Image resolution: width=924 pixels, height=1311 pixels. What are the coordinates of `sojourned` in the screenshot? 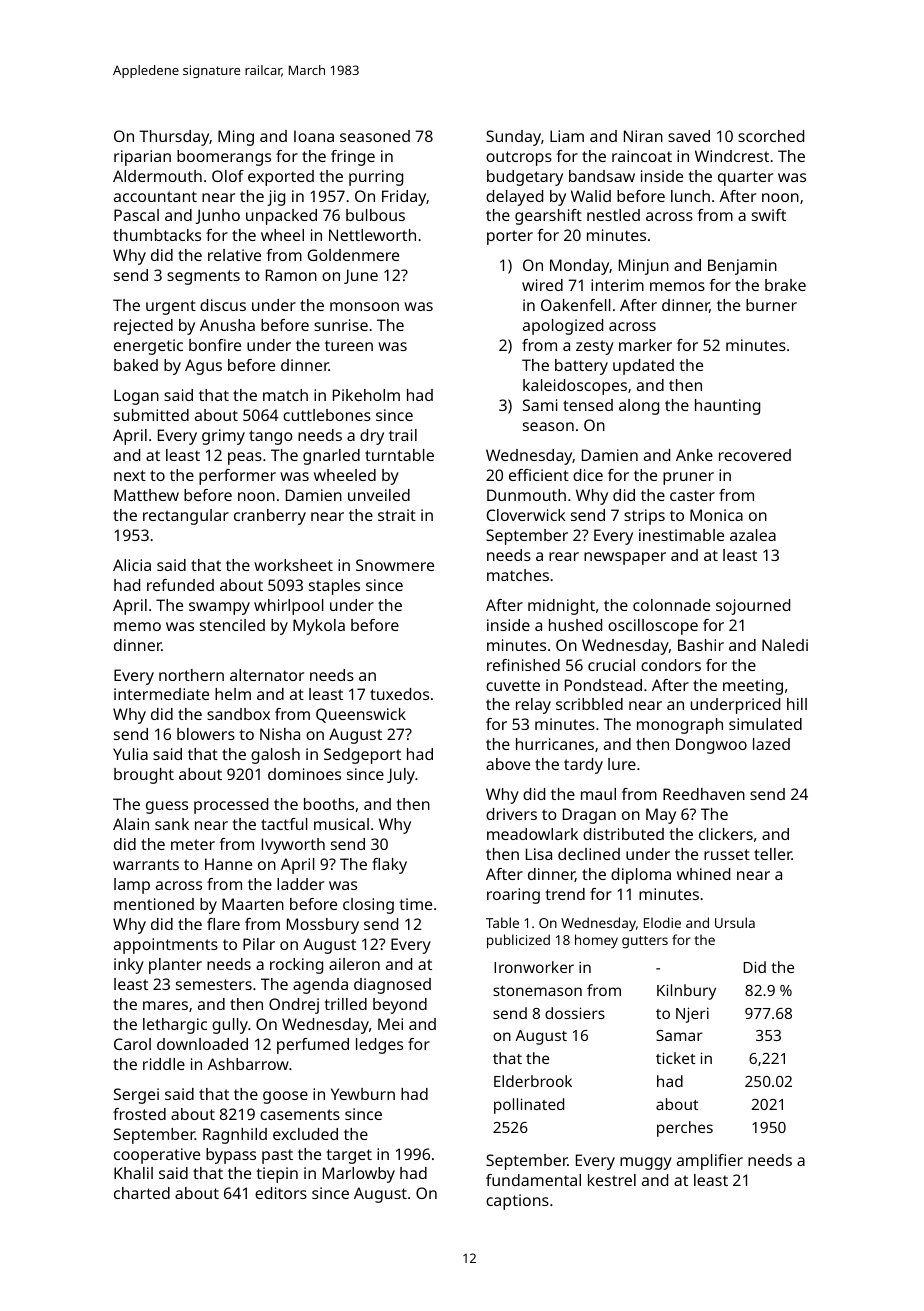 It's located at (753, 607).
